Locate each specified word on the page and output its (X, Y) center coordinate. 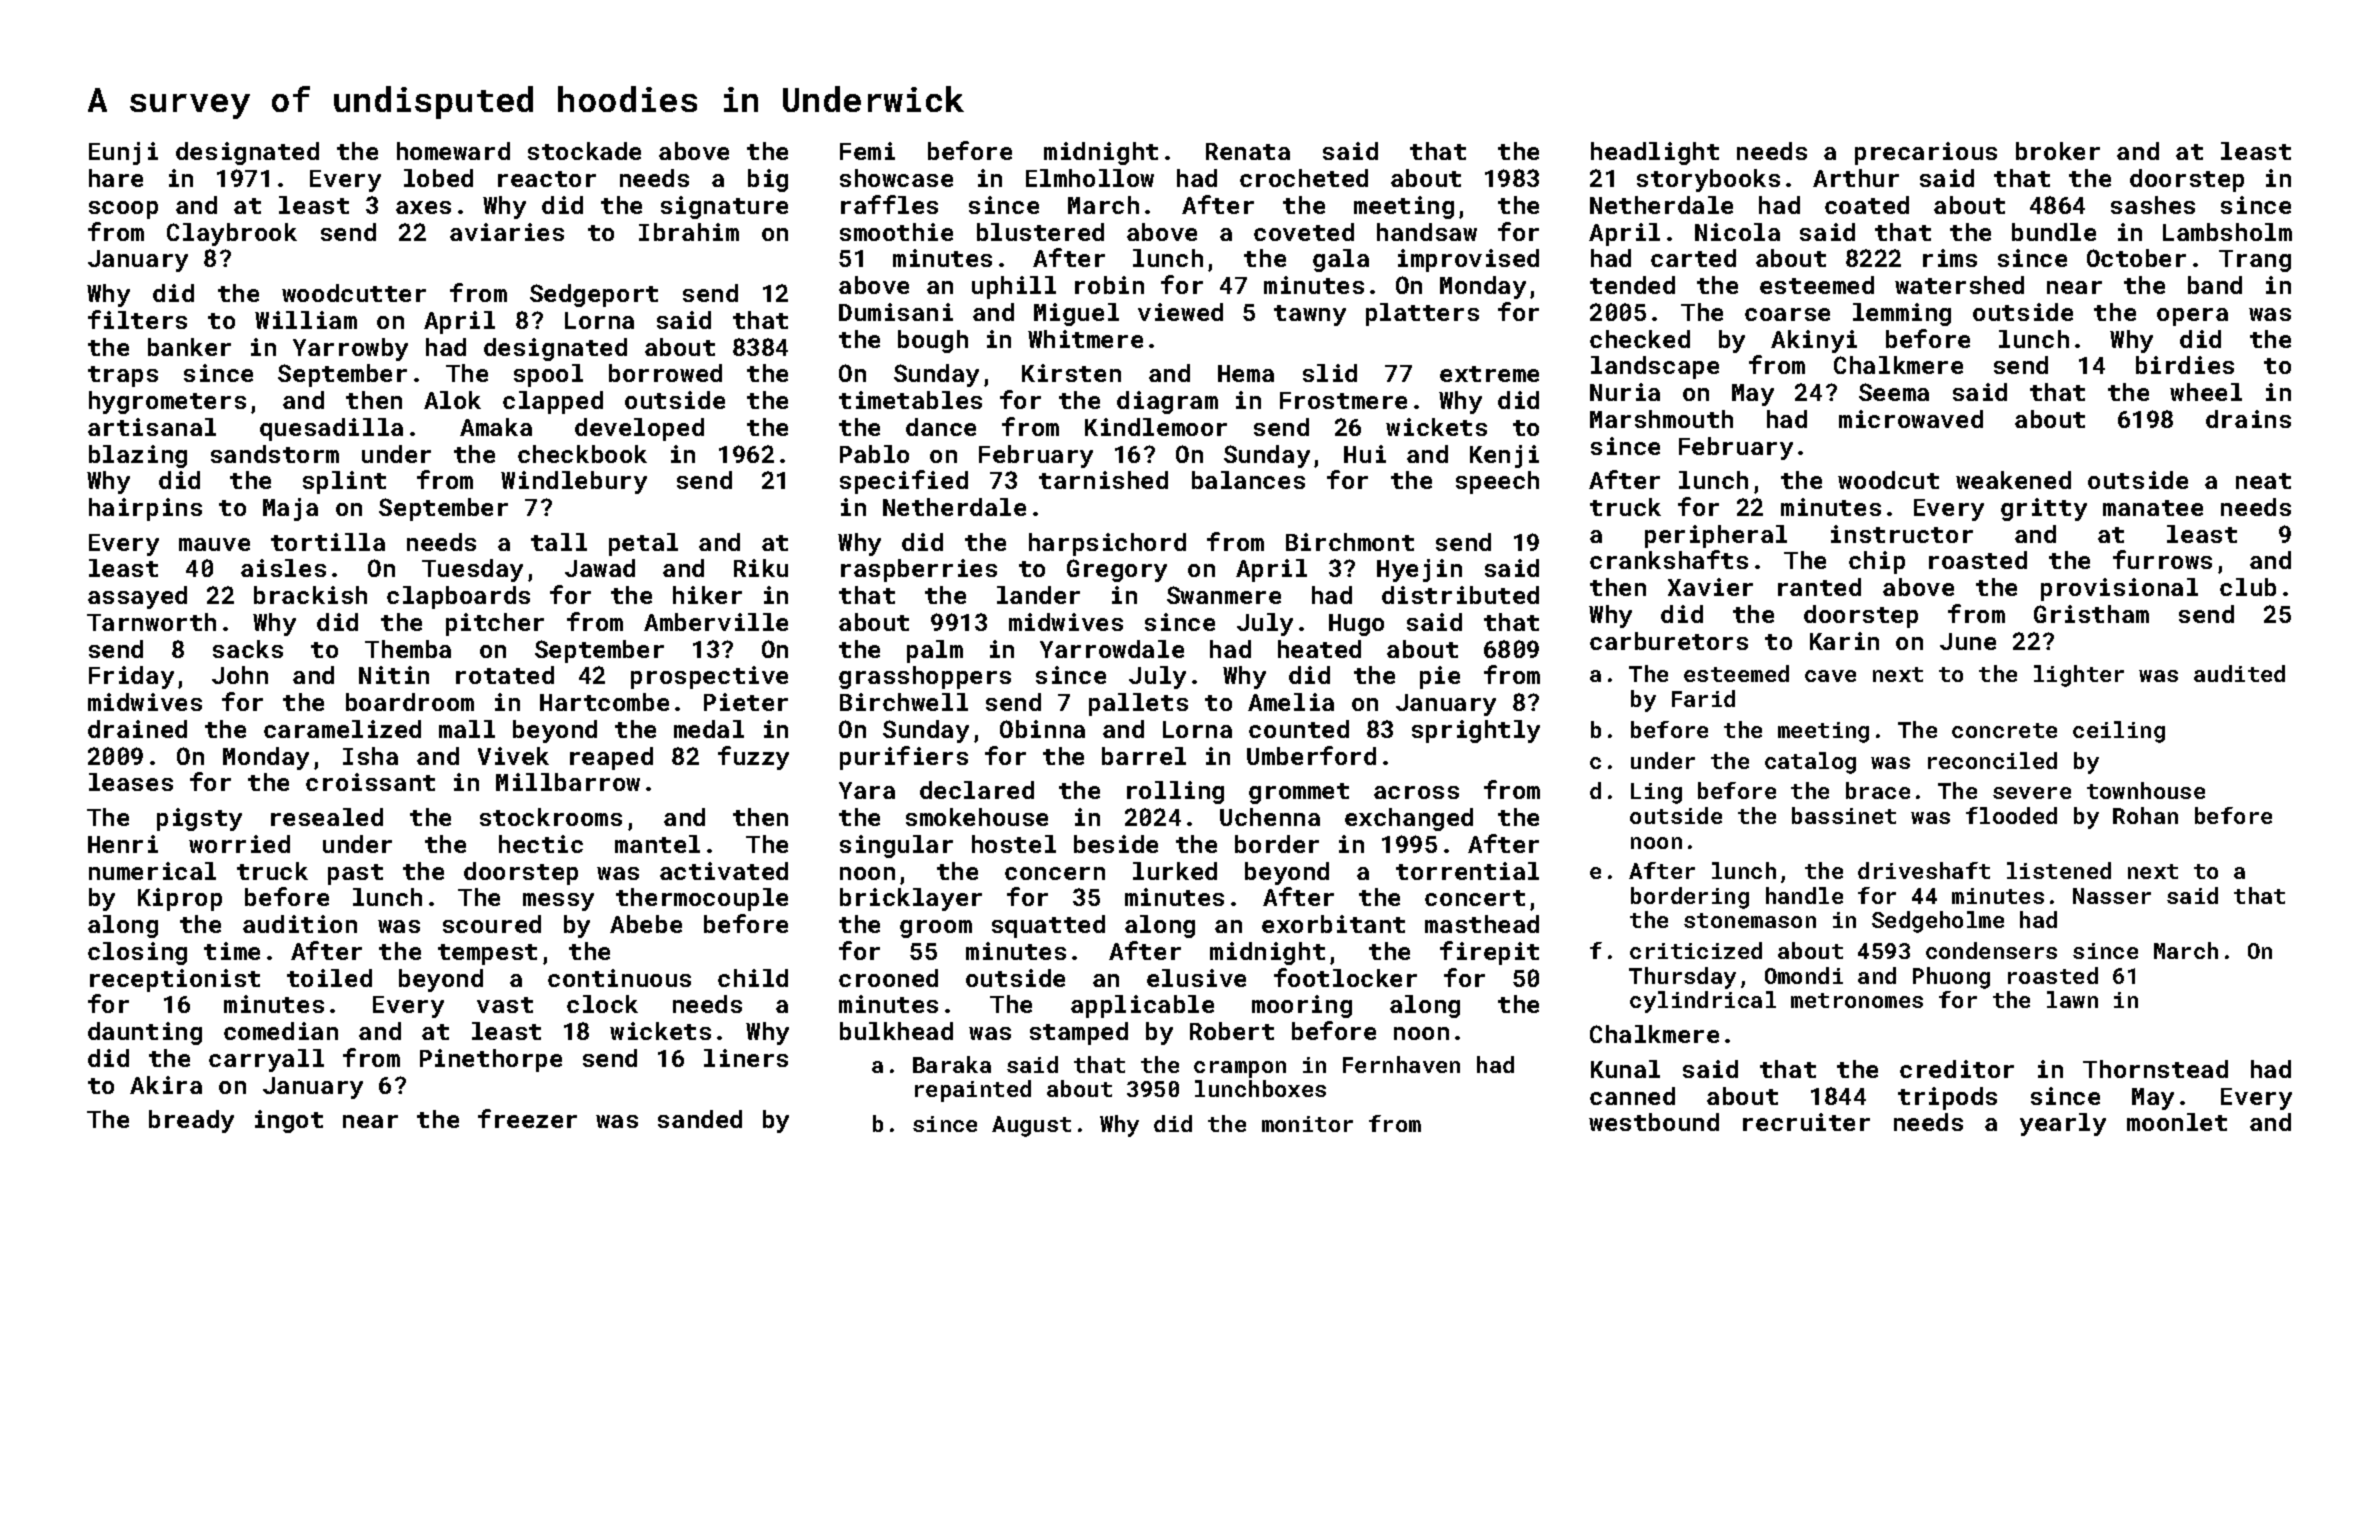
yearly (2063, 1124)
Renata (1248, 151)
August (1031, 1126)
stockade (584, 151)
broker (2058, 151)
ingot (289, 1121)
